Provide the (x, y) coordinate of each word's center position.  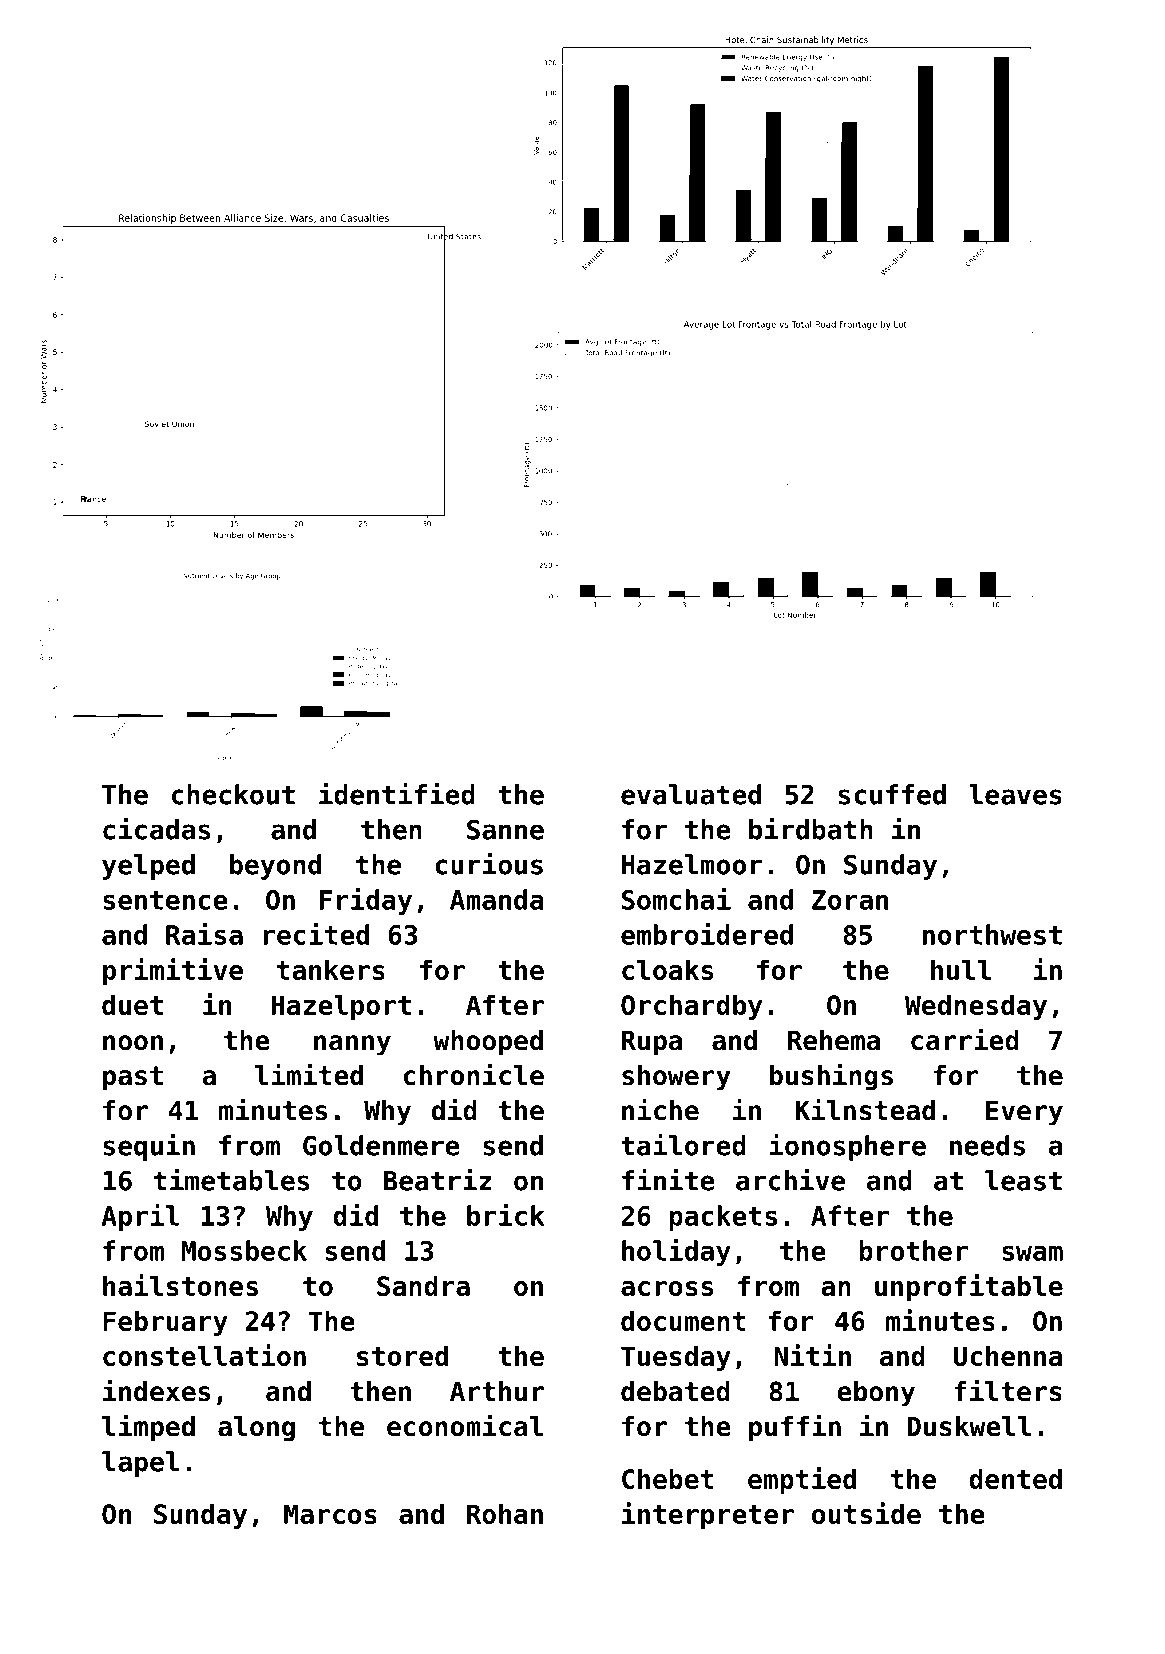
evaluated (691, 794)
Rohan (505, 1513)
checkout (233, 794)
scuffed (892, 794)
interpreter (708, 1515)
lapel (140, 1464)
